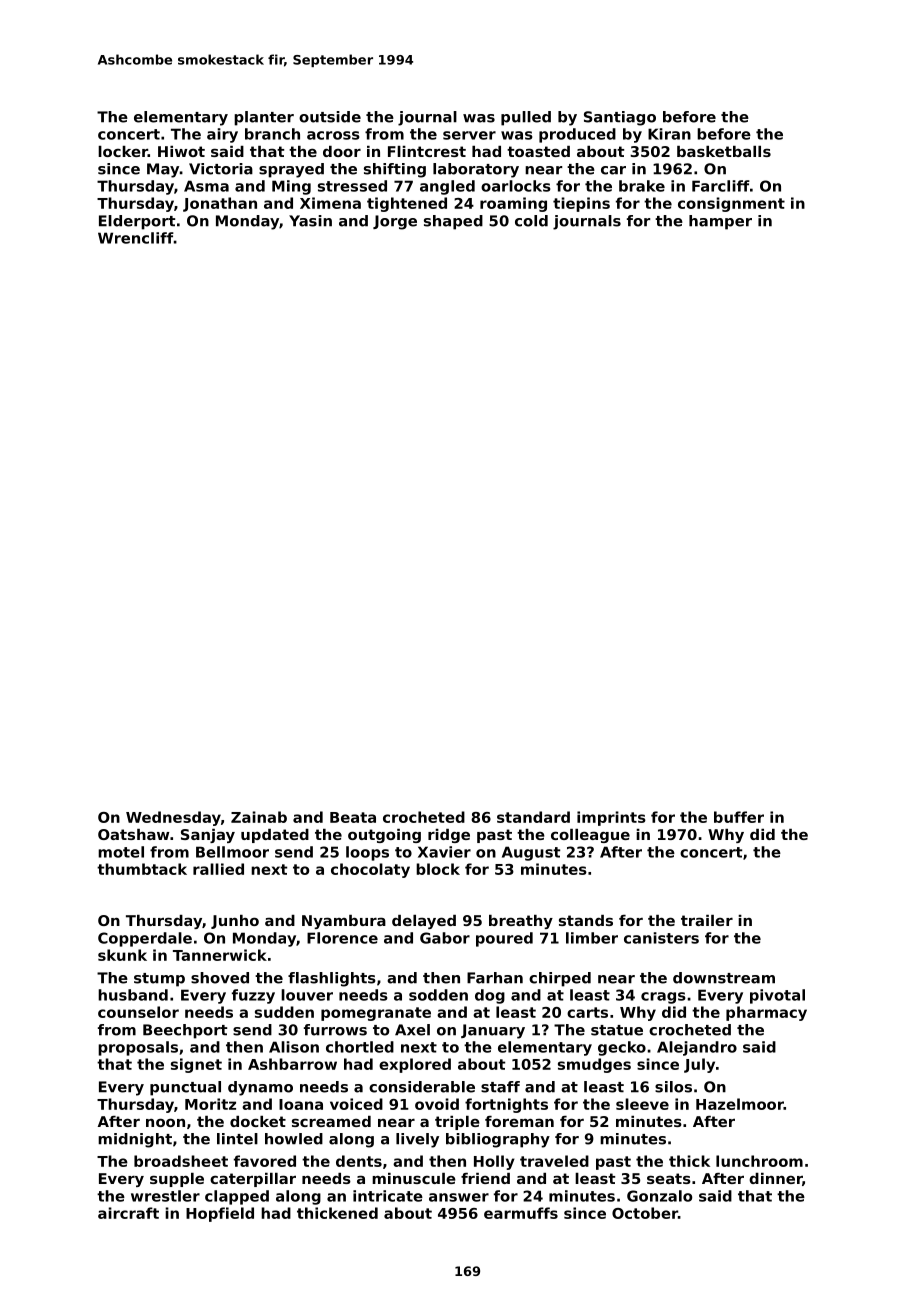  I want to click on standard, so click(533, 817).
